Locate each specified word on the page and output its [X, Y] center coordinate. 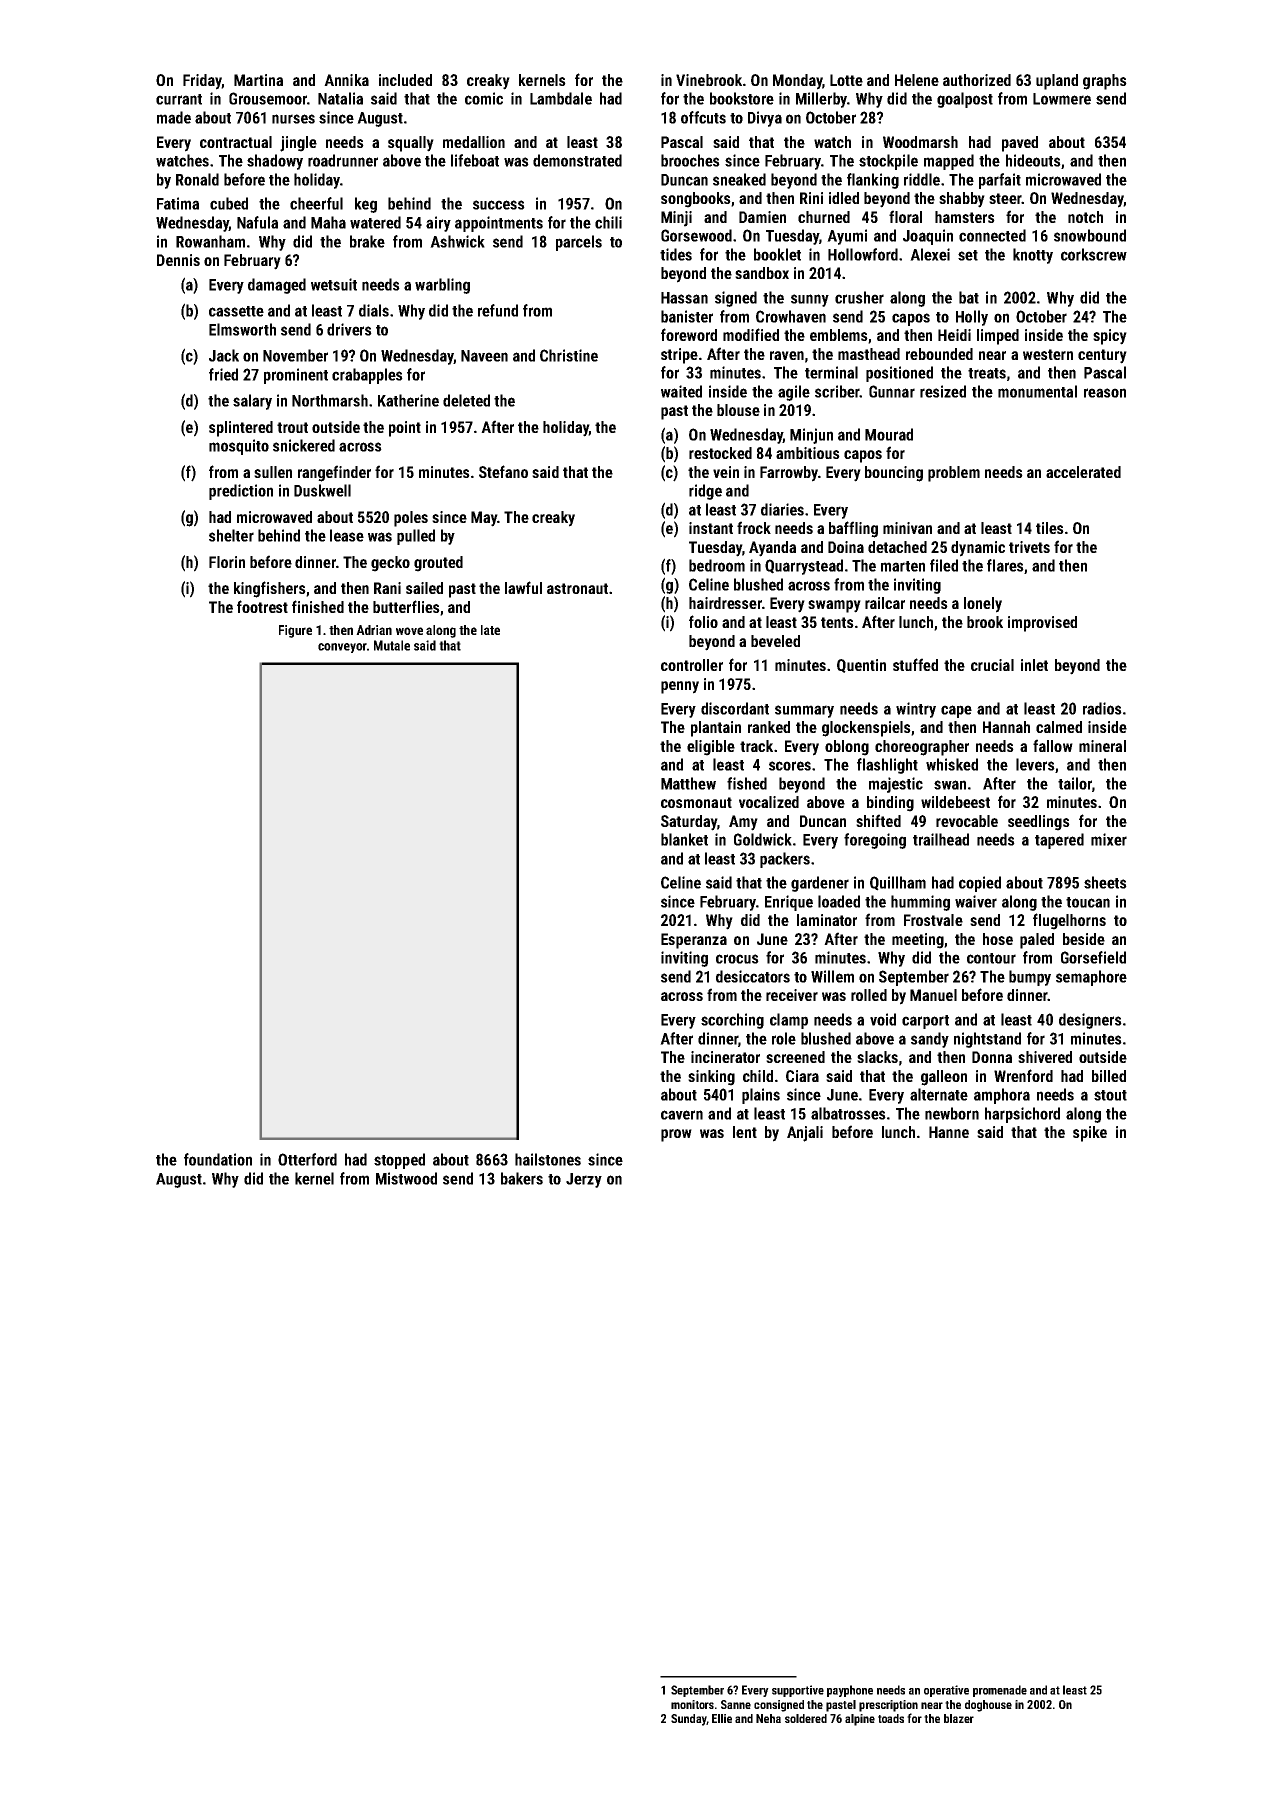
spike [1090, 1134]
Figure [295, 631]
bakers [522, 1178]
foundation [218, 1159]
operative [946, 1691]
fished [747, 783]
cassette [236, 311]
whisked [952, 764]
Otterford [307, 1159]
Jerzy [584, 1180]
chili [608, 222]
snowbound [1090, 235]
